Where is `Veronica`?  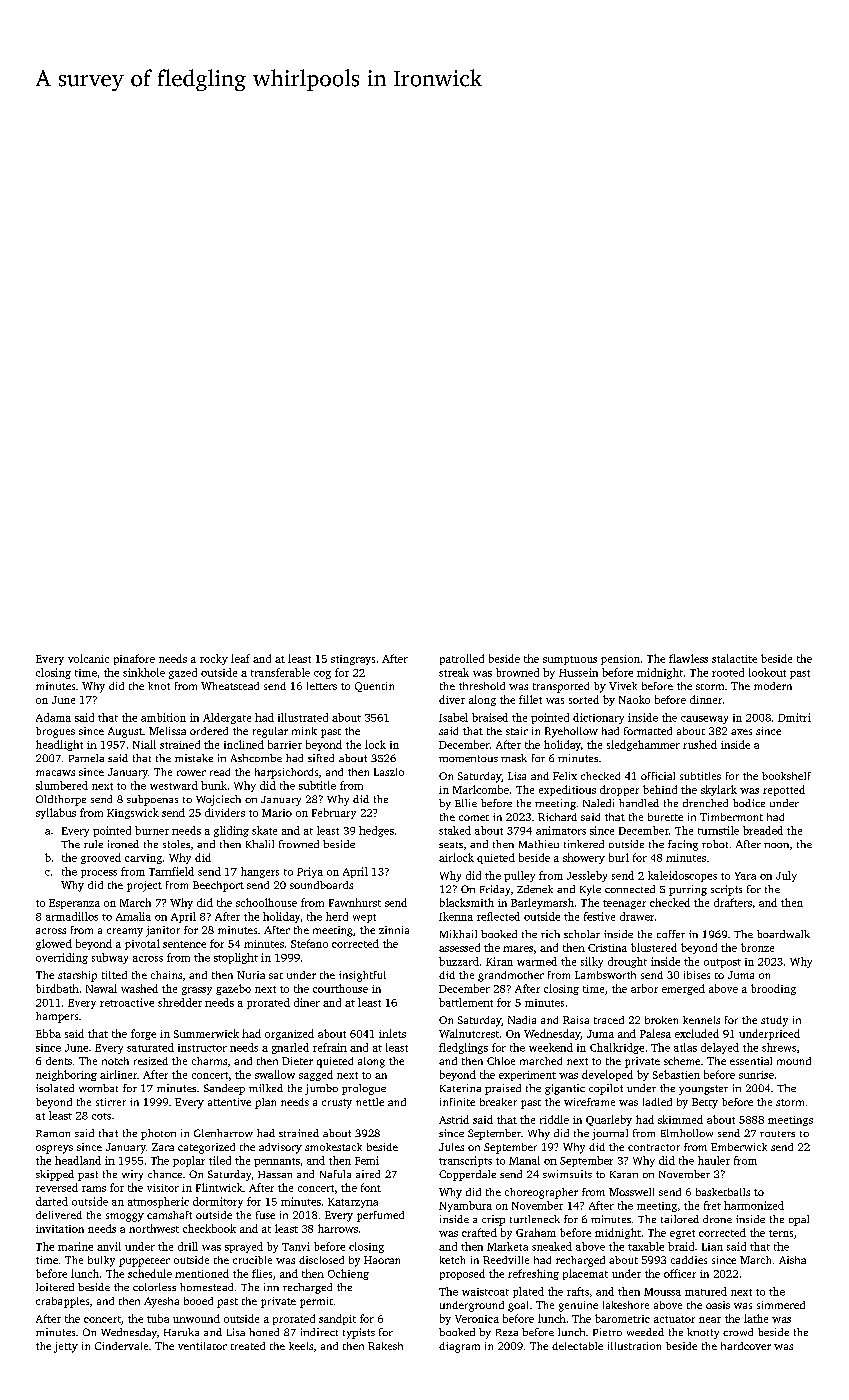
Veronica is located at coordinates (477, 1319).
